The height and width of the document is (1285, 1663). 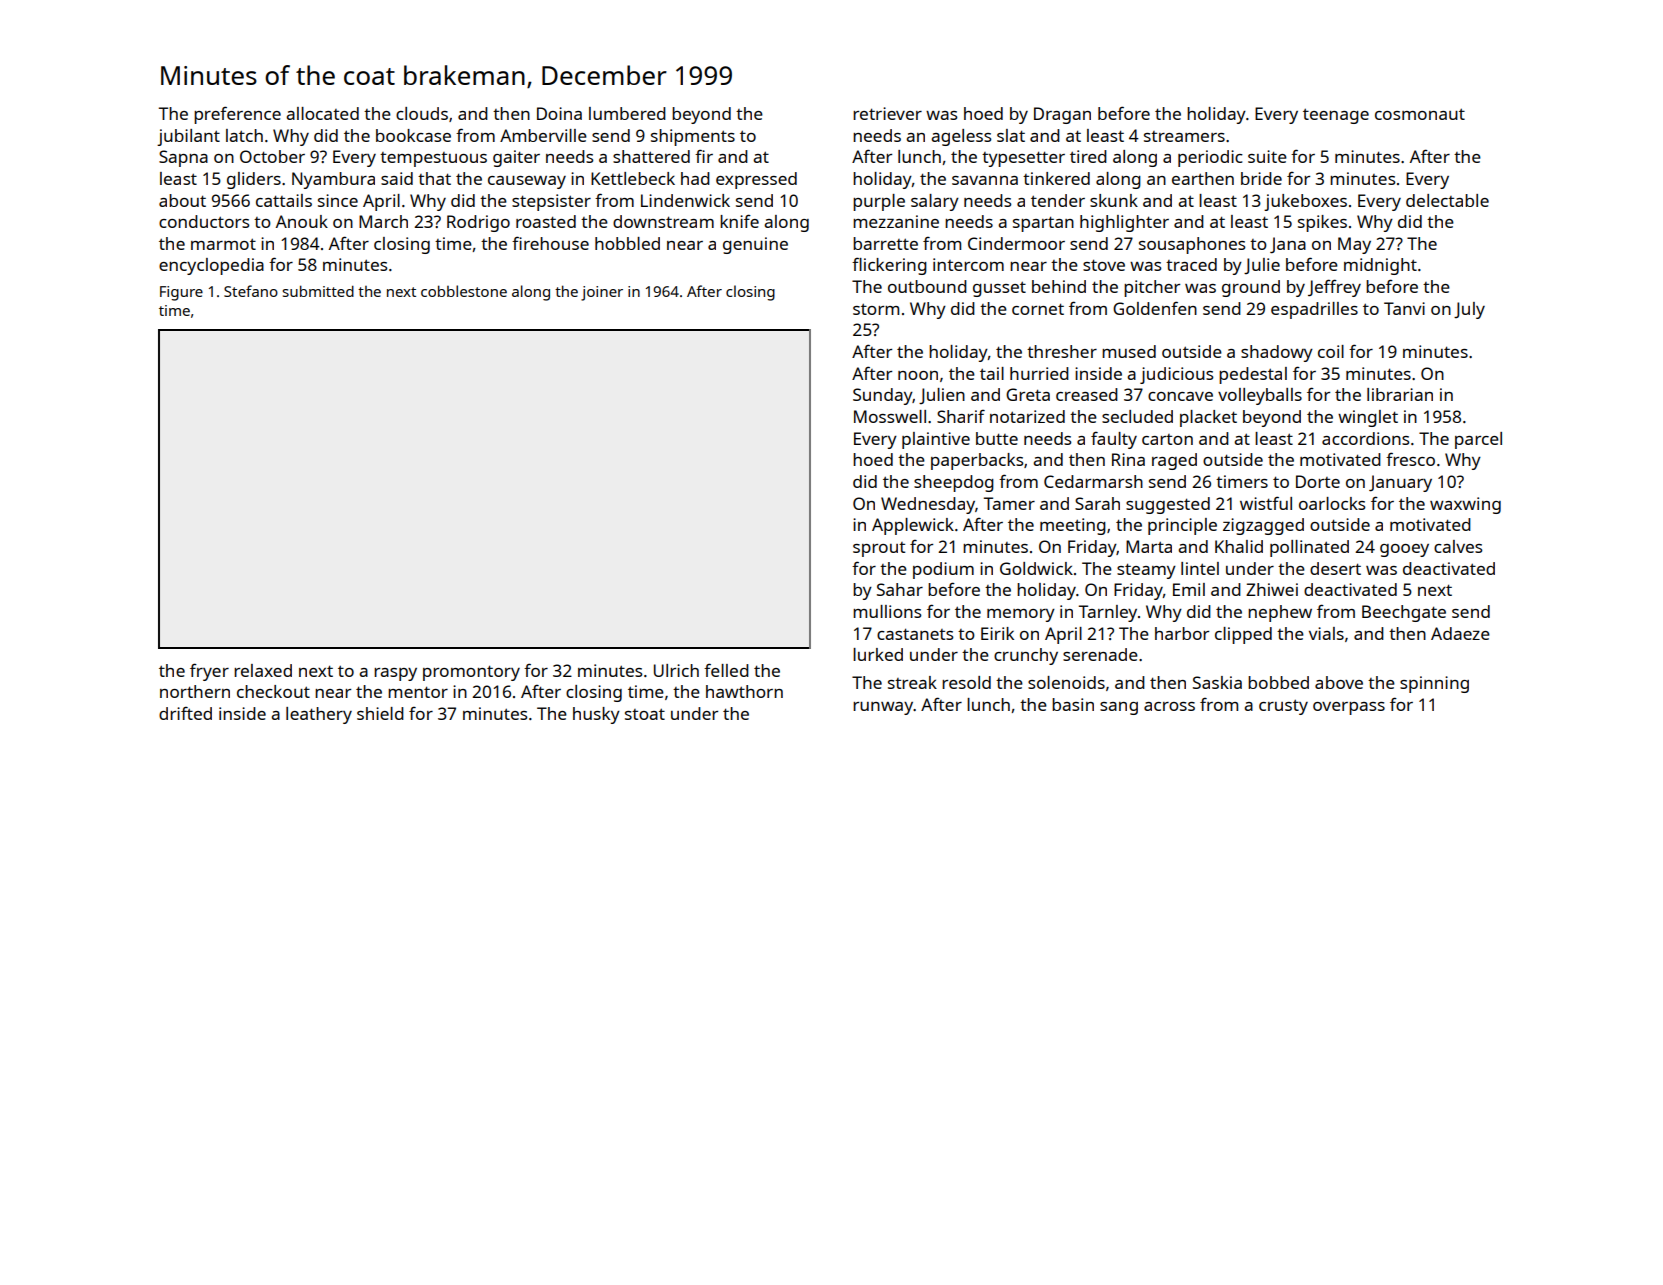 I want to click on teenage, so click(x=1336, y=116).
